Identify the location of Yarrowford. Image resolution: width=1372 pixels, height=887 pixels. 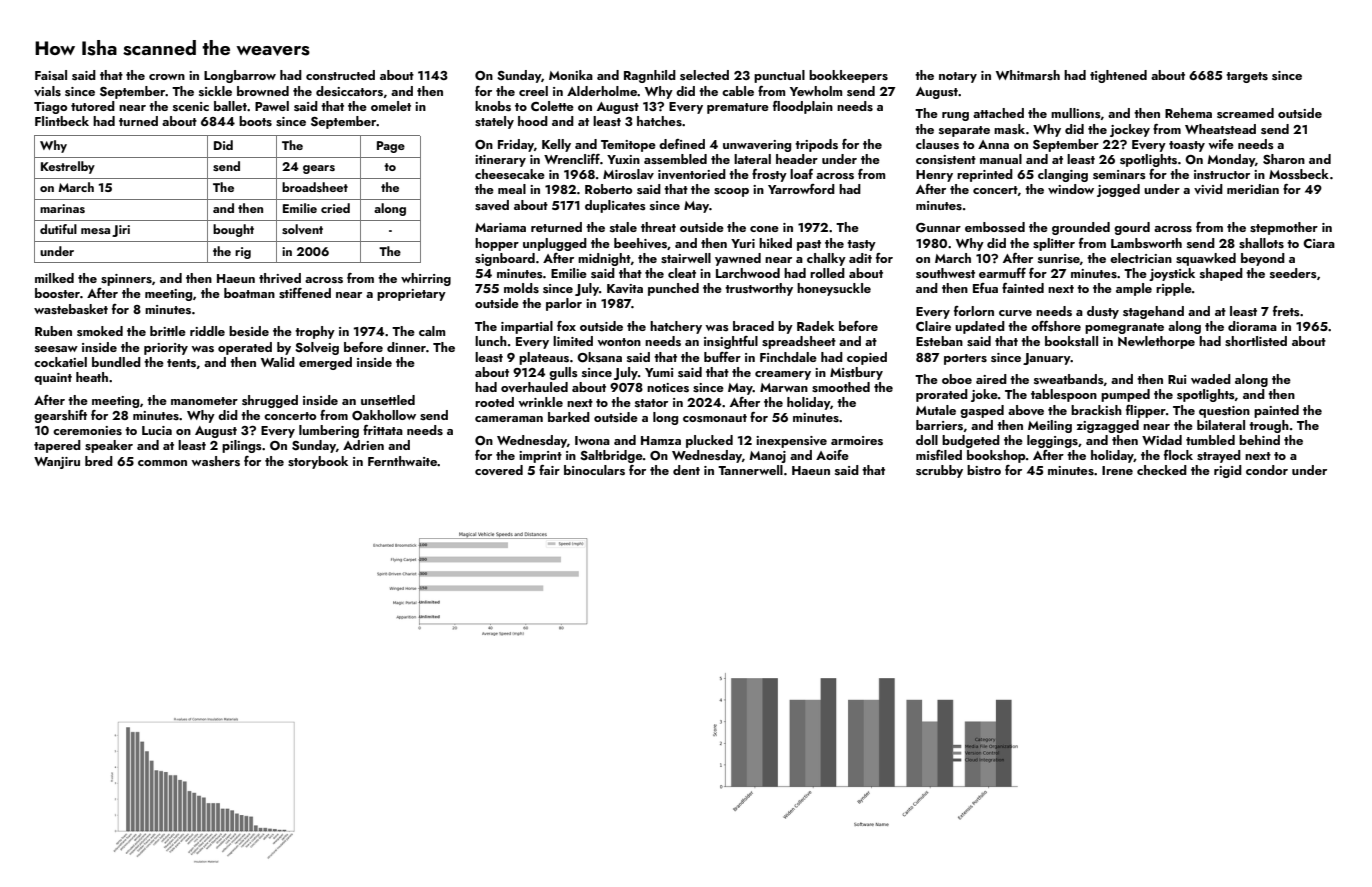
(801, 189).
